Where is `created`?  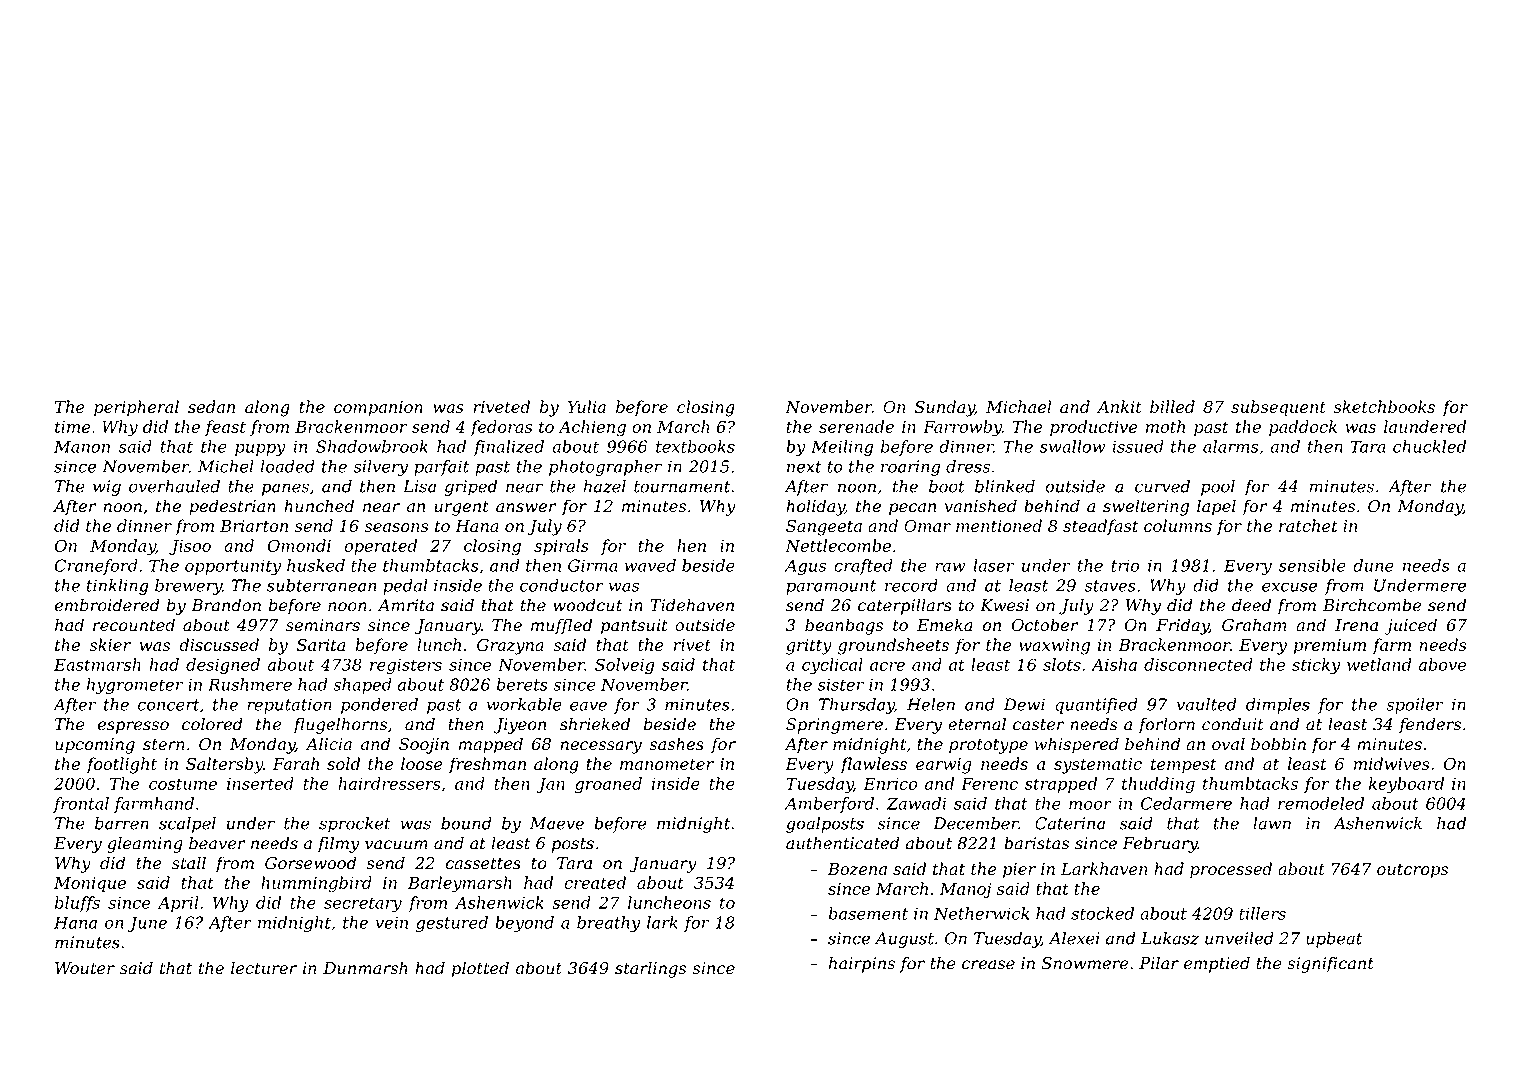
created is located at coordinates (595, 882).
